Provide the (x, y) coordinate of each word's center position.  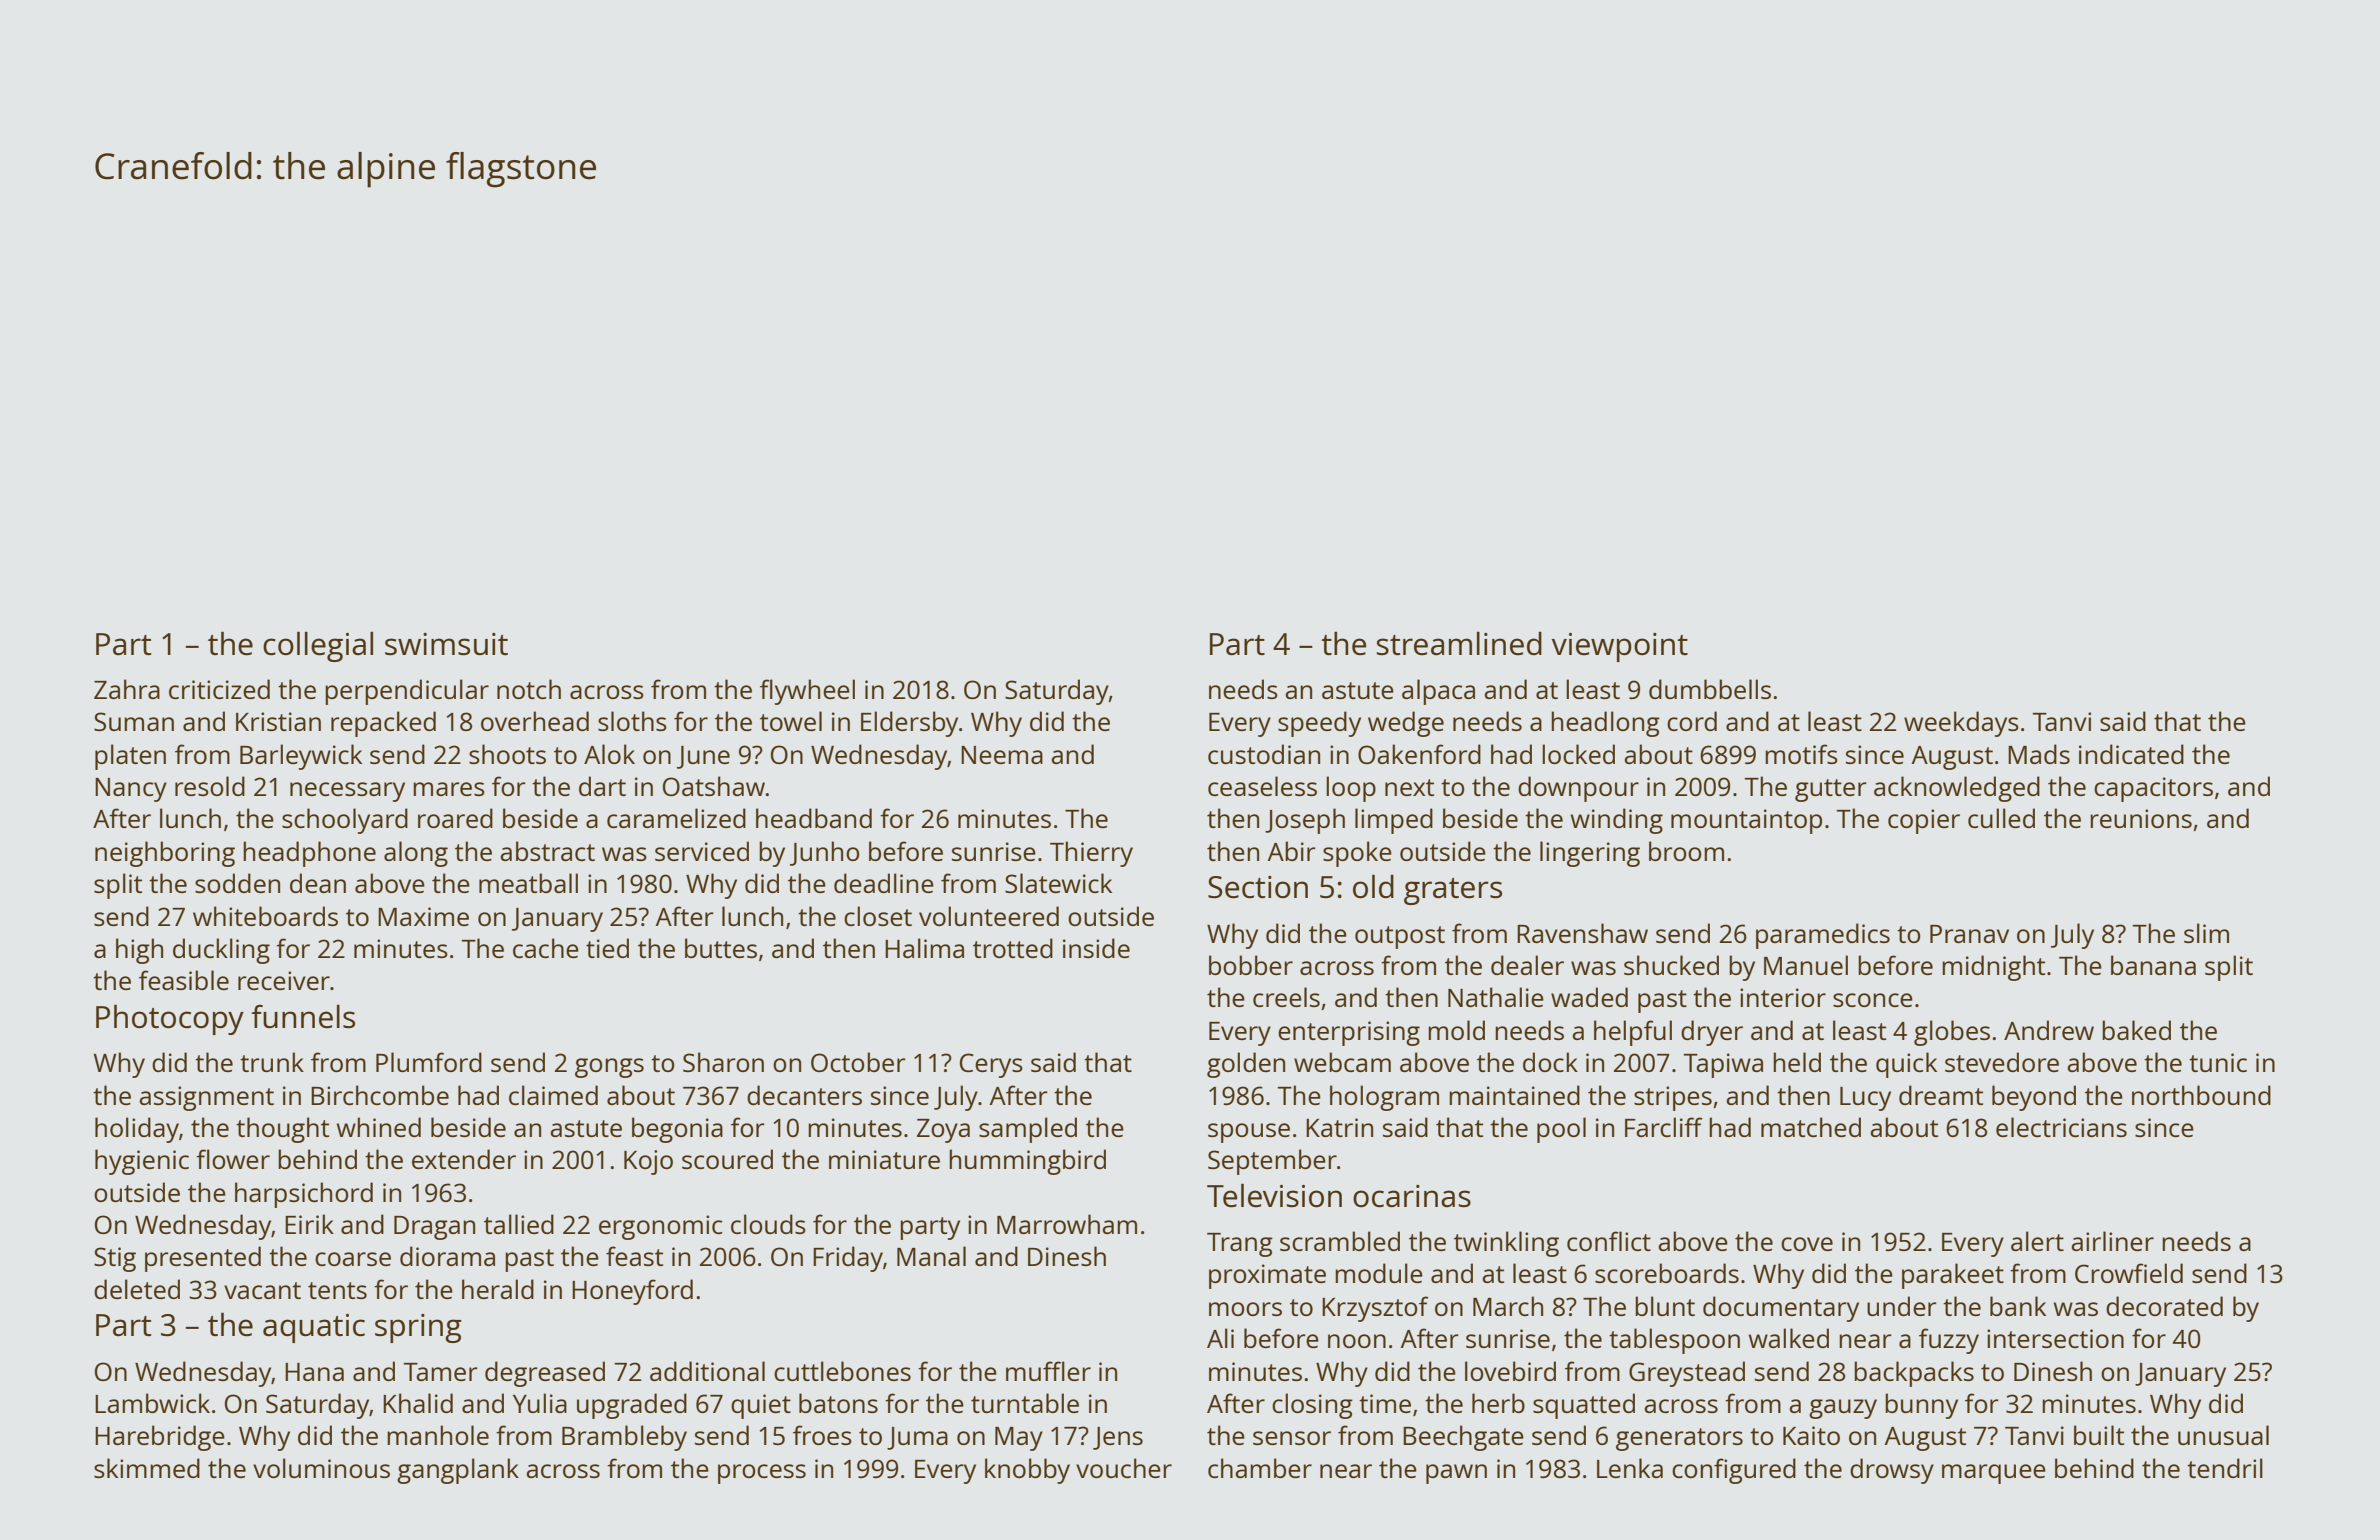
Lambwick (152, 1403)
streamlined (1459, 643)
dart (602, 786)
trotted (1013, 948)
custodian (1264, 754)
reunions (2141, 818)
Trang (1240, 1245)
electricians (2061, 1127)
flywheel (807, 692)
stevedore (2002, 1062)
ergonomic (660, 1227)
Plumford (429, 1062)
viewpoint (1620, 647)
